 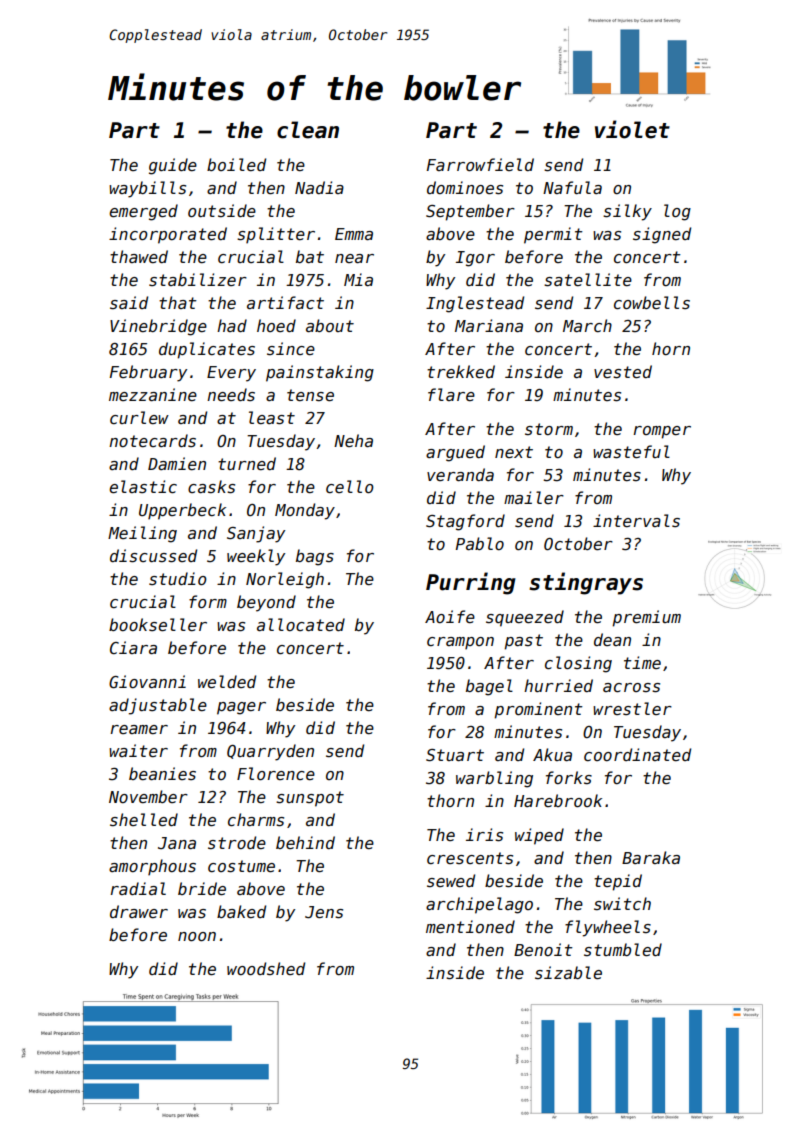 What do you see at coordinates (236, 165) in the page?
I see `boiled` at bounding box center [236, 165].
